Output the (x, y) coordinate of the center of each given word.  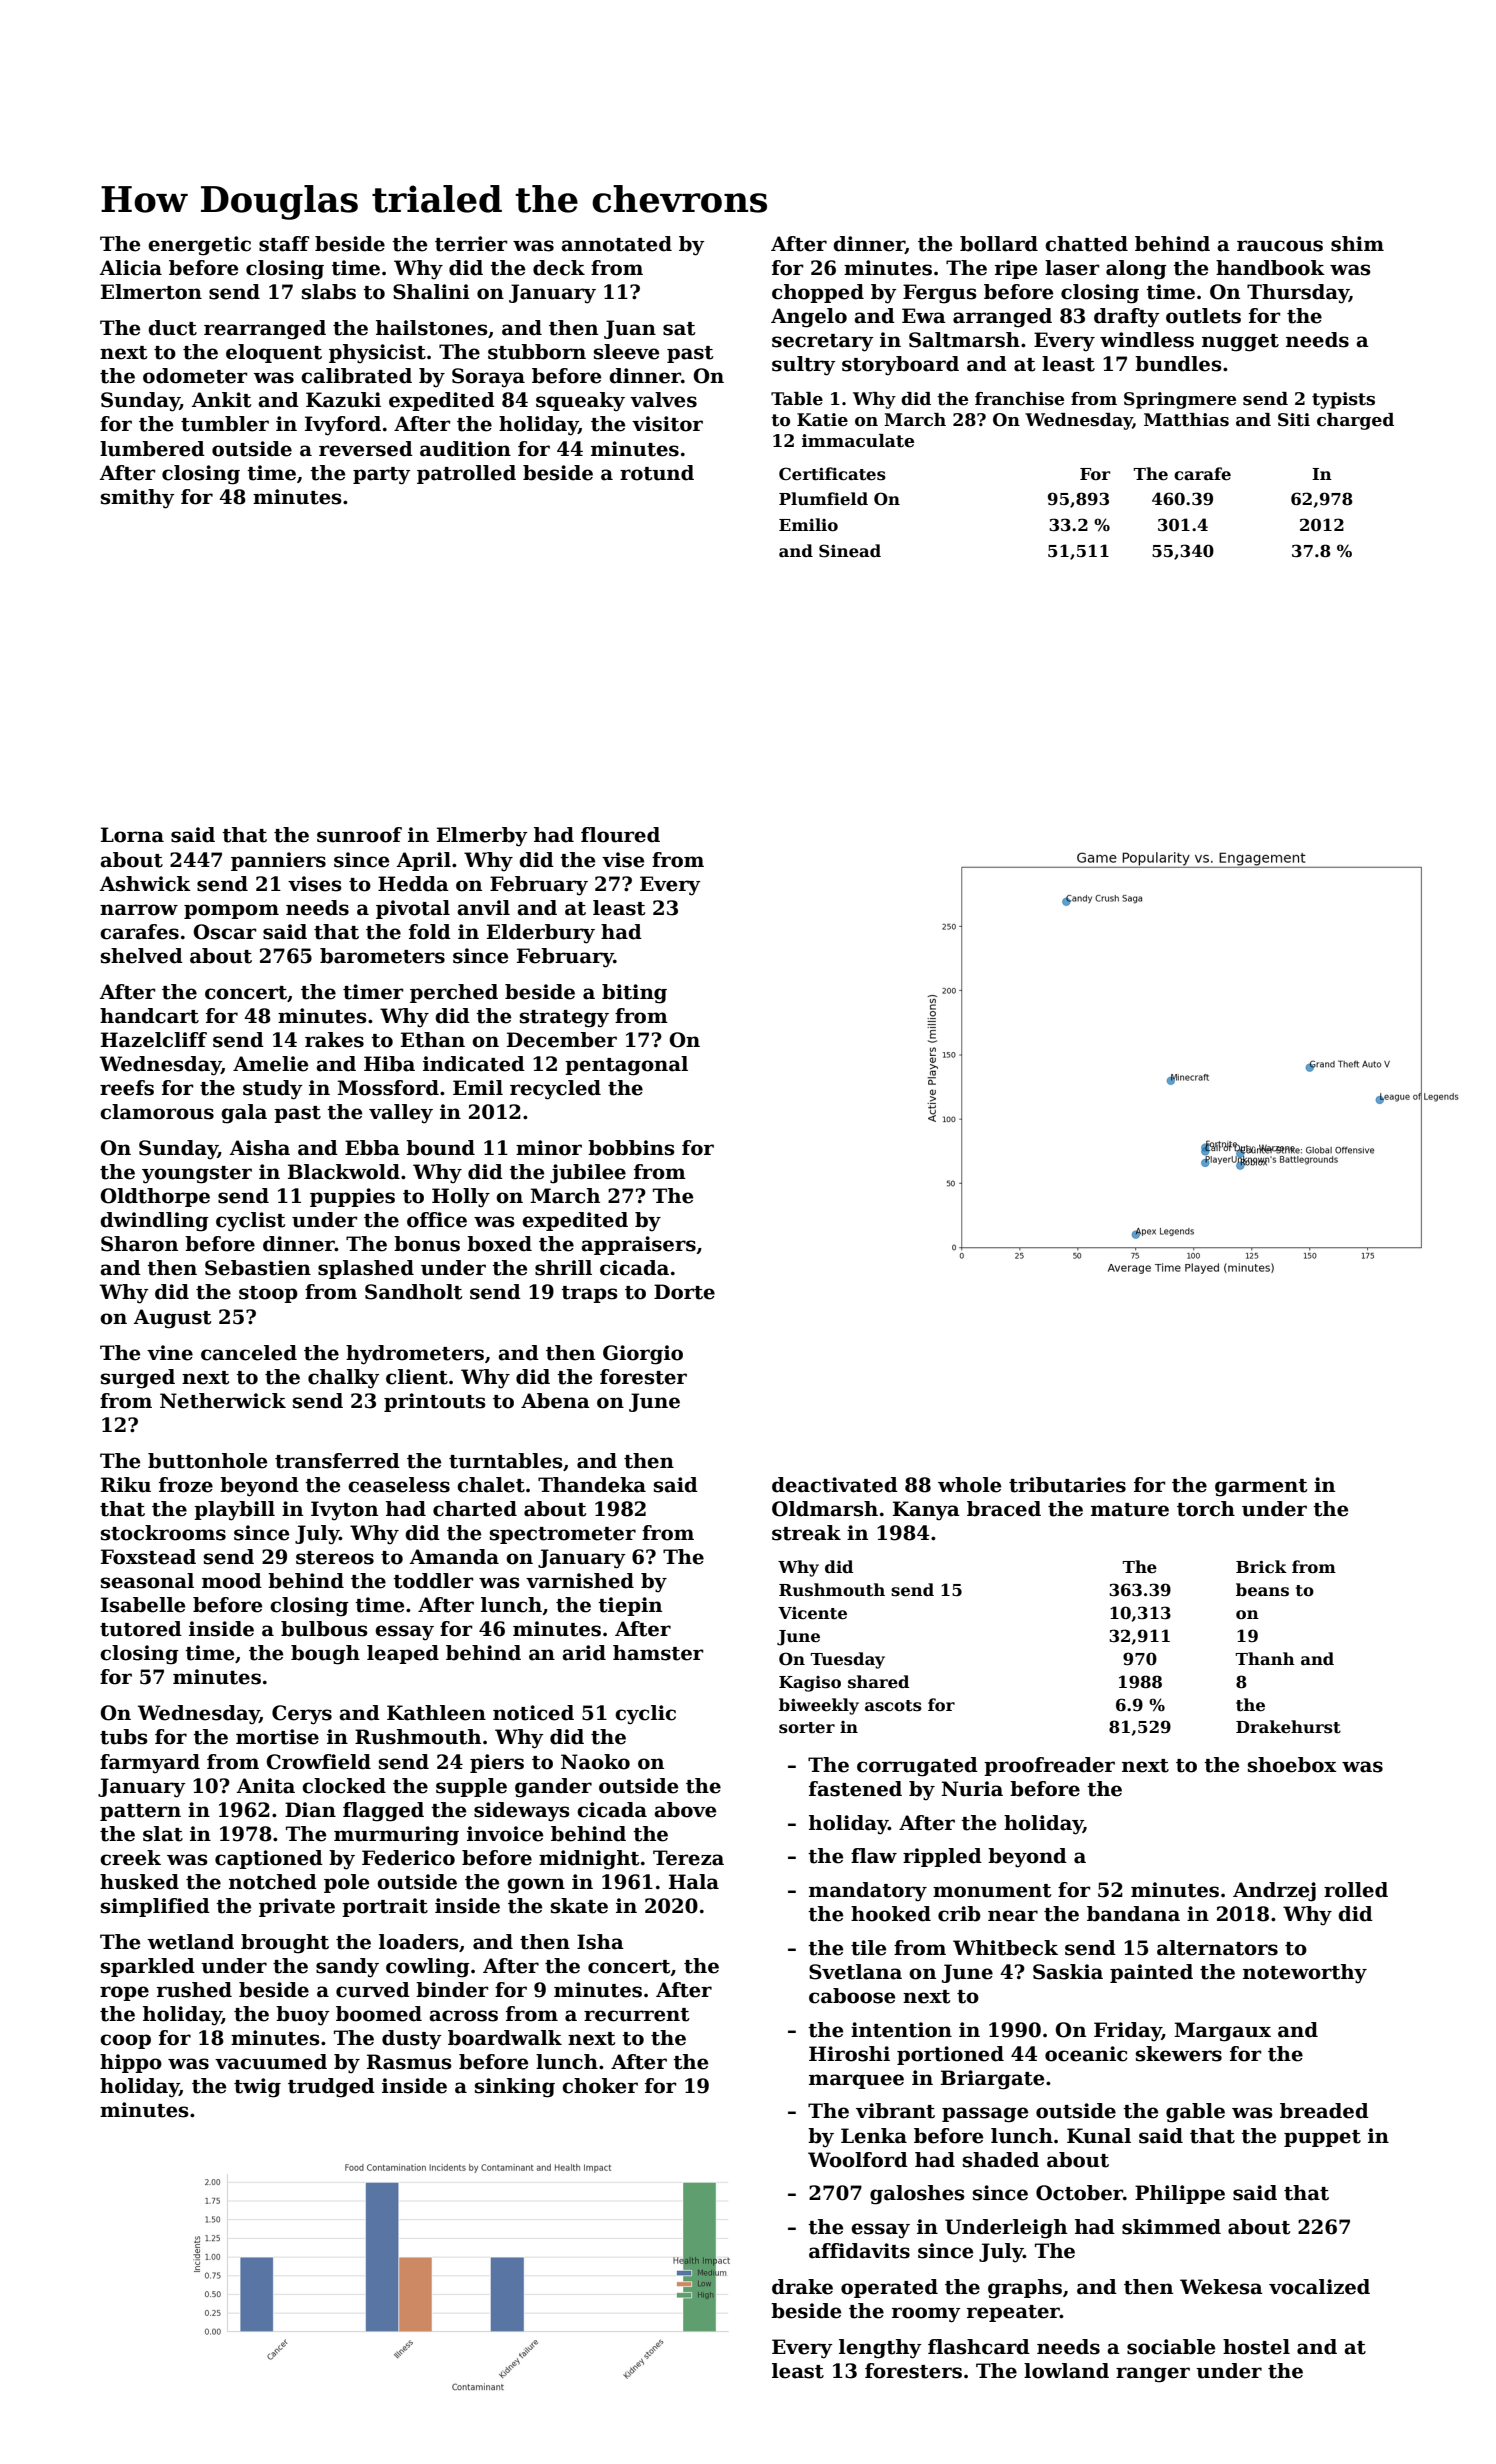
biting (634, 994)
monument (992, 1891)
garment (1261, 1488)
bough (325, 1655)
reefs (127, 1088)
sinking (515, 2088)
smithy (138, 499)
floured (620, 835)
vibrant (895, 2111)
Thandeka (592, 1485)
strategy (564, 1019)
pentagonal (626, 1066)
